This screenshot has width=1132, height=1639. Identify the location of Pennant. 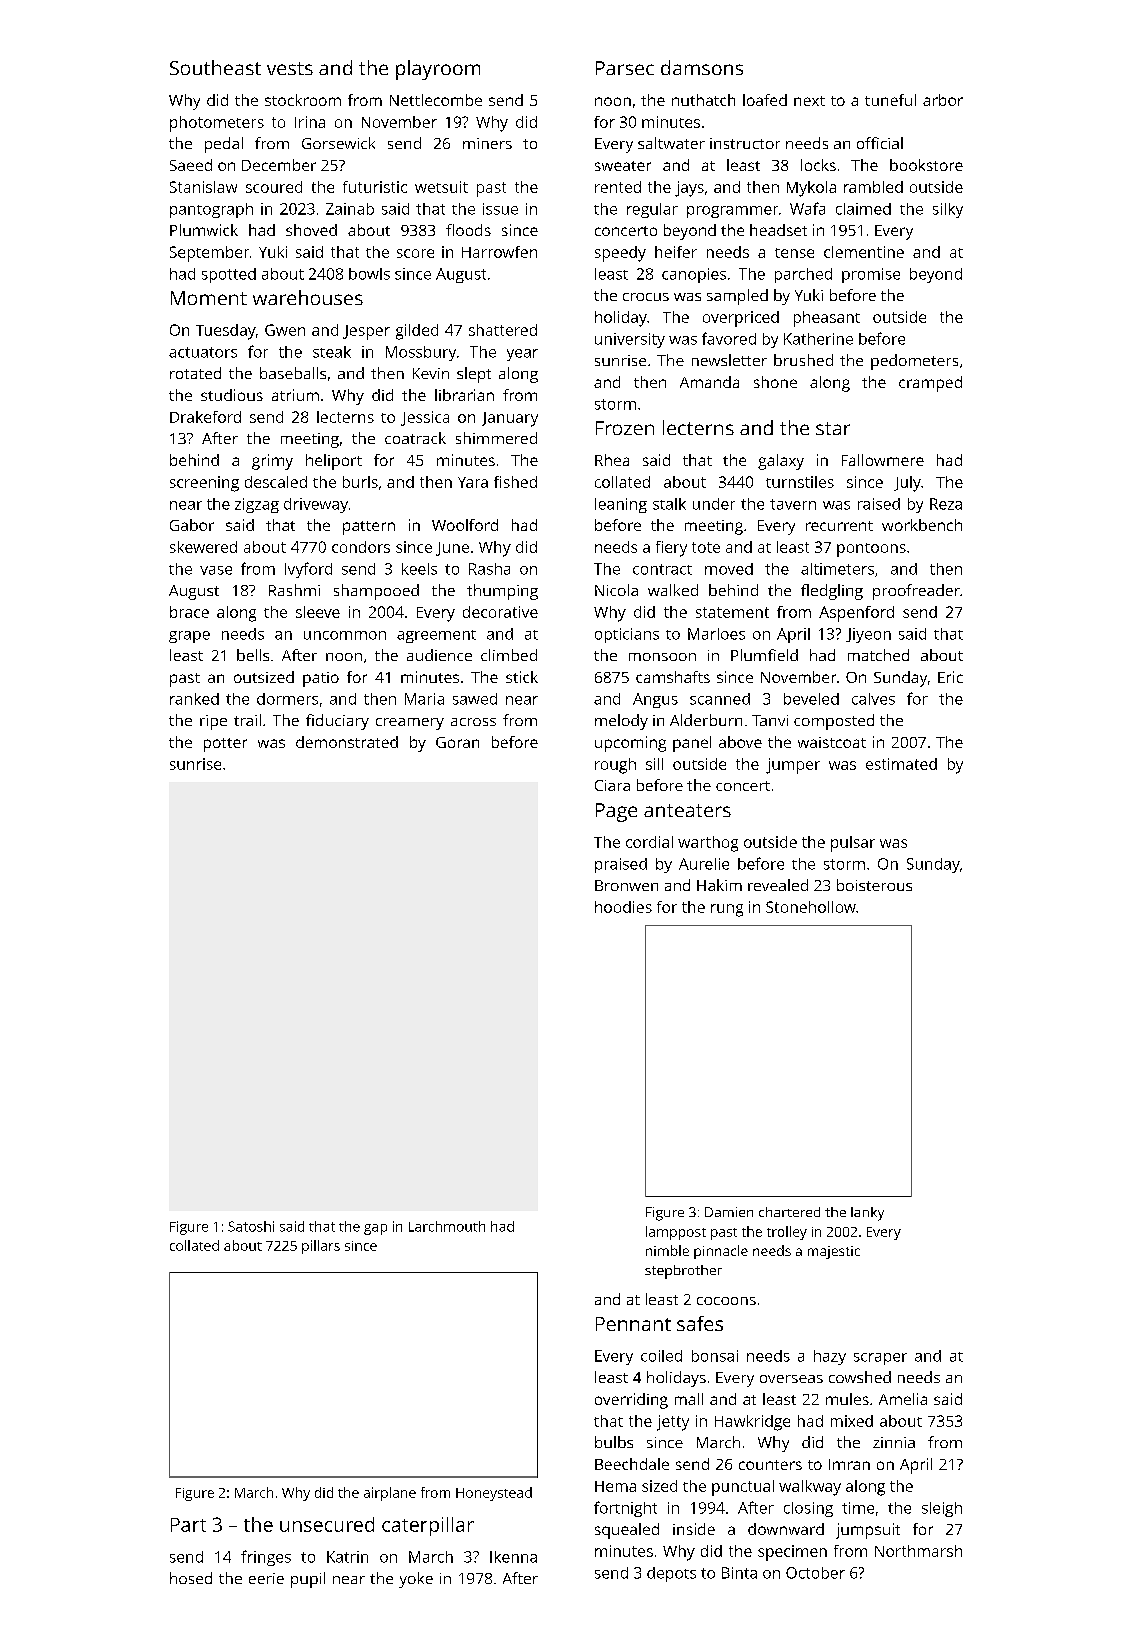
(633, 1324).
